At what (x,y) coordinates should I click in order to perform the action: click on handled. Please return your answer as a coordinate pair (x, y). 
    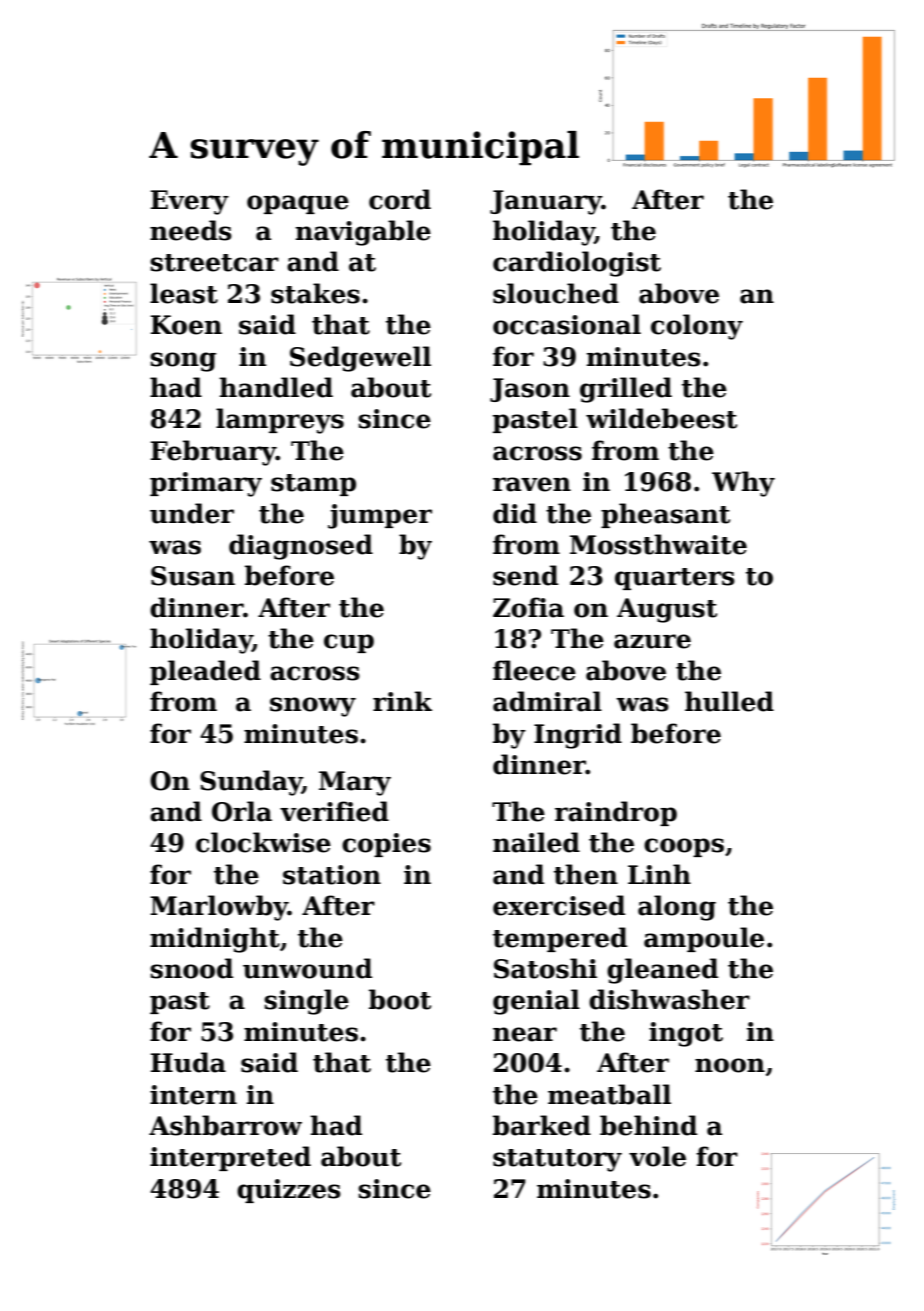
    Looking at the image, I should click on (276, 387).
